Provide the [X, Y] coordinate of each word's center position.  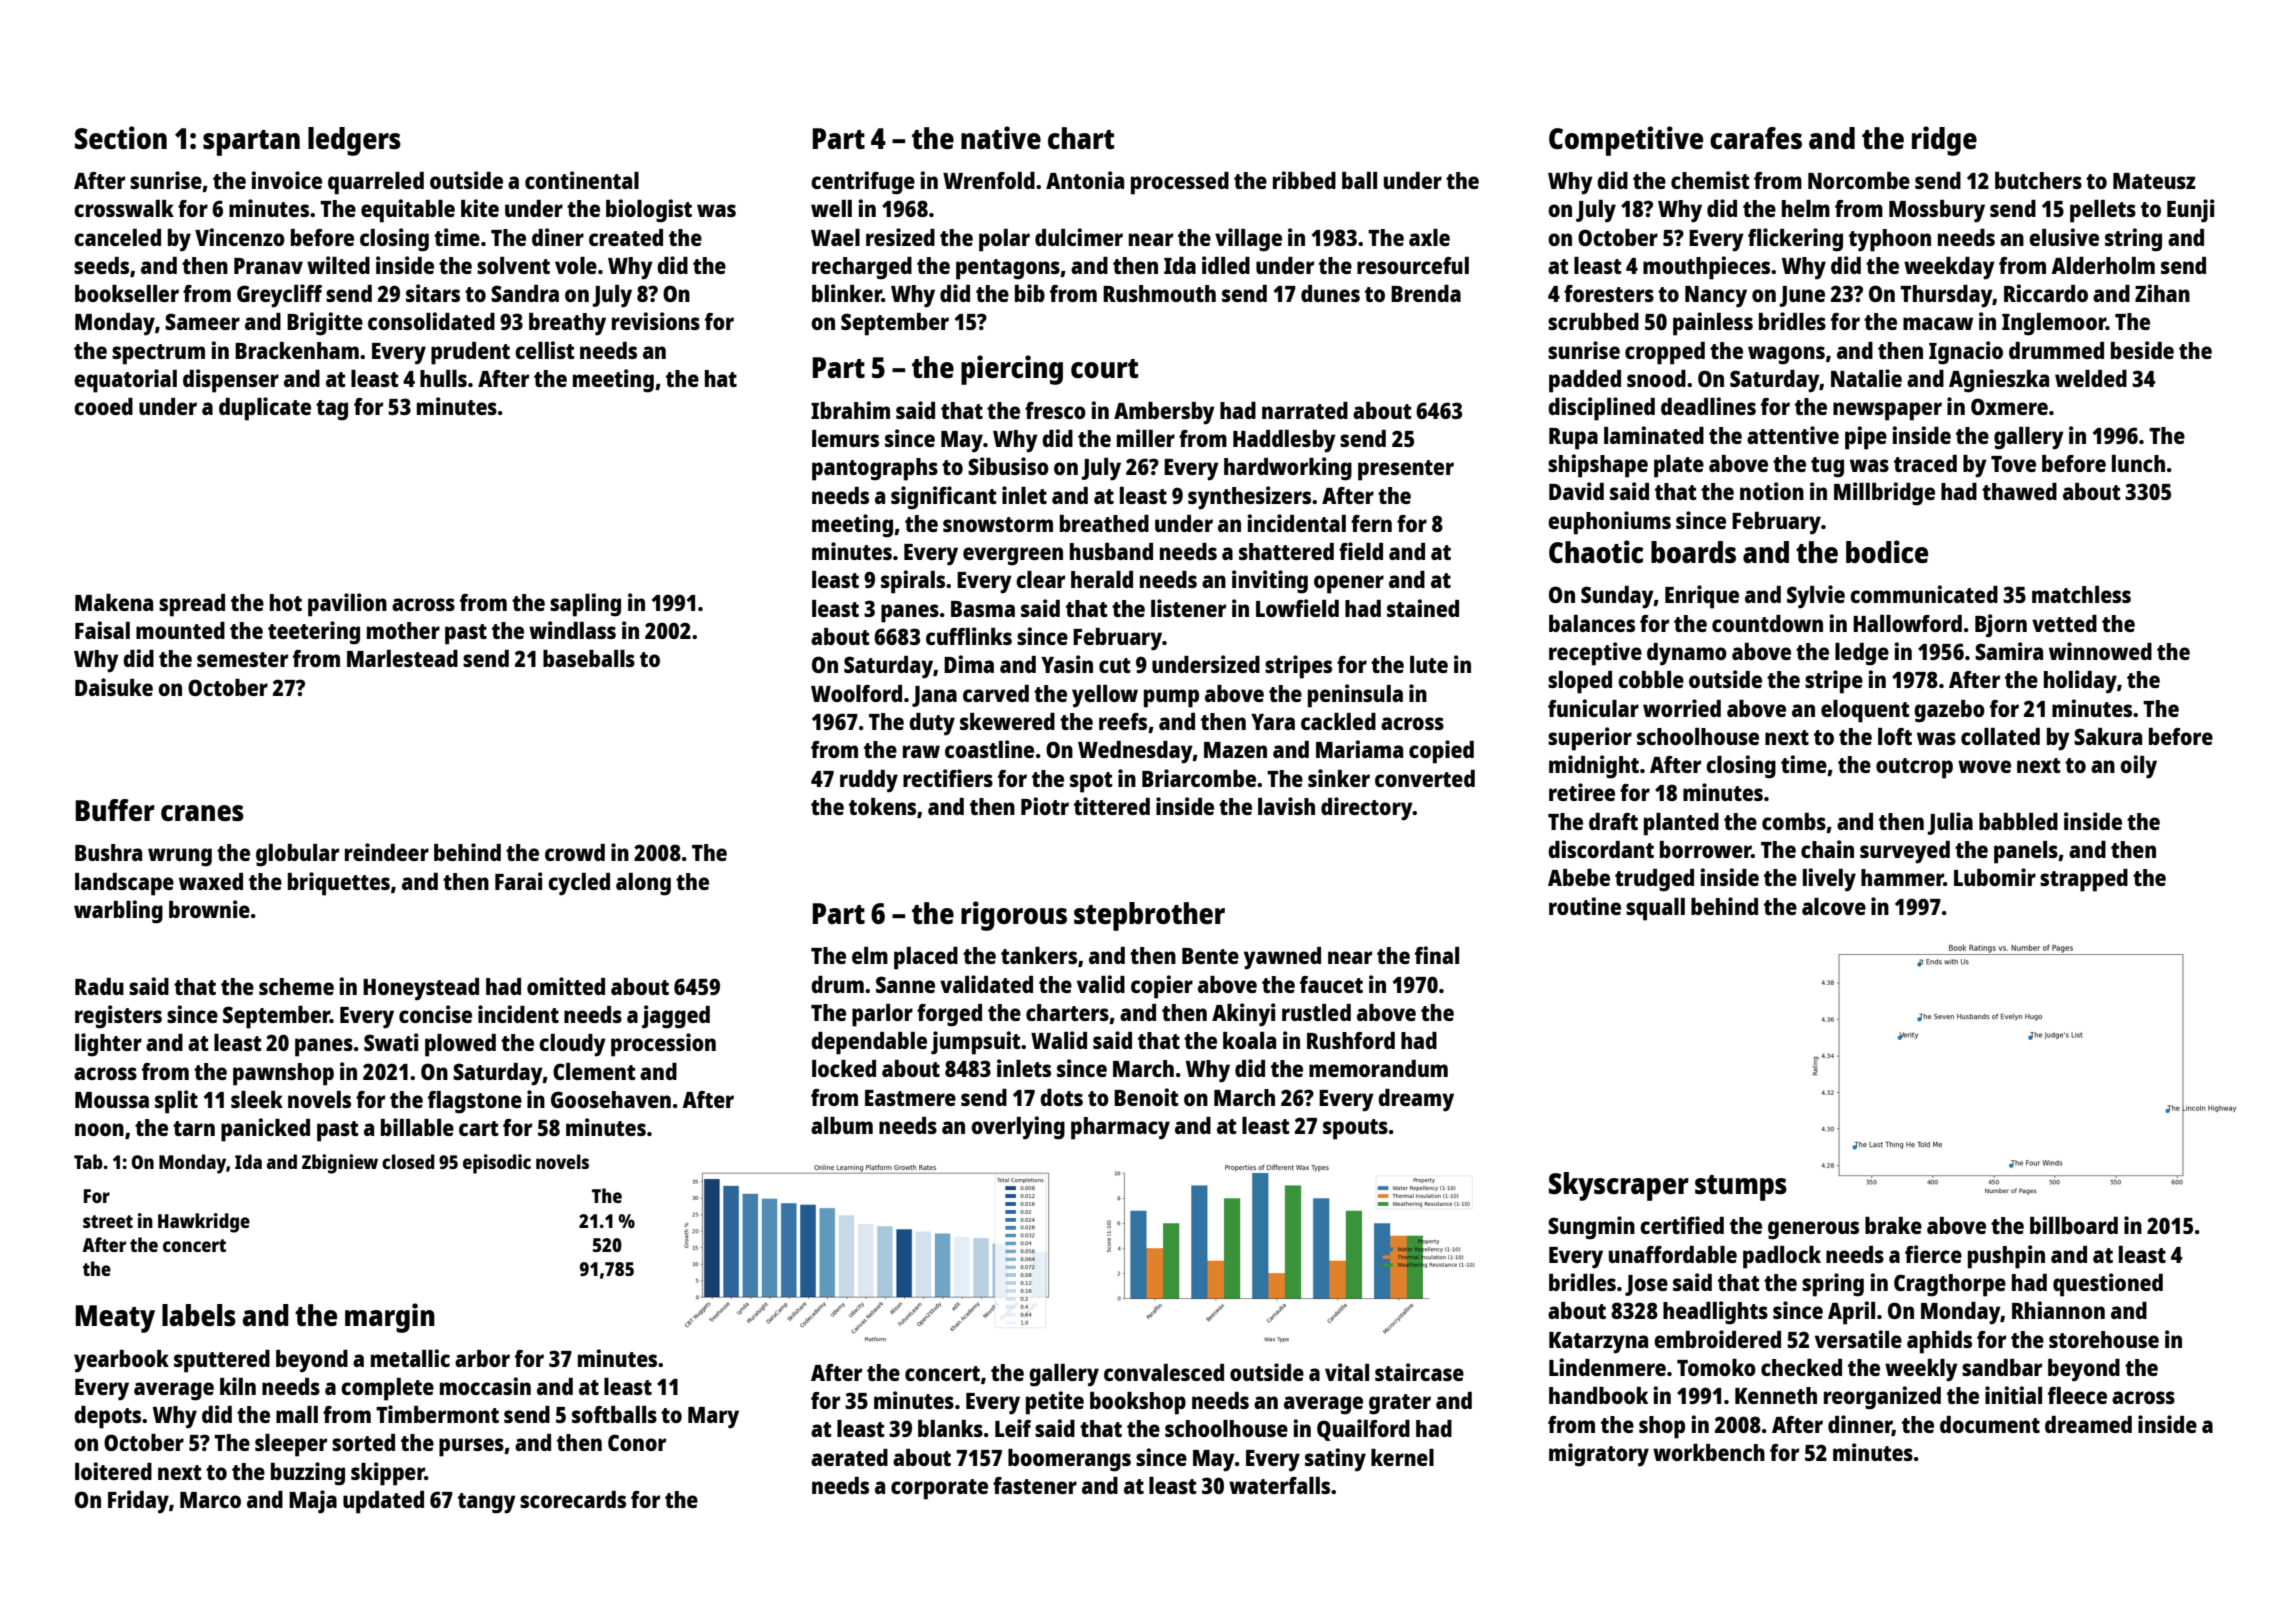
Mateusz [2154, 181]
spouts [1355, 1129]
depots [107, 1417]
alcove [1834, 906]
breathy [567, 324]
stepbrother [1149, 916]
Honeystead [421, 989]
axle [1429, 237]
